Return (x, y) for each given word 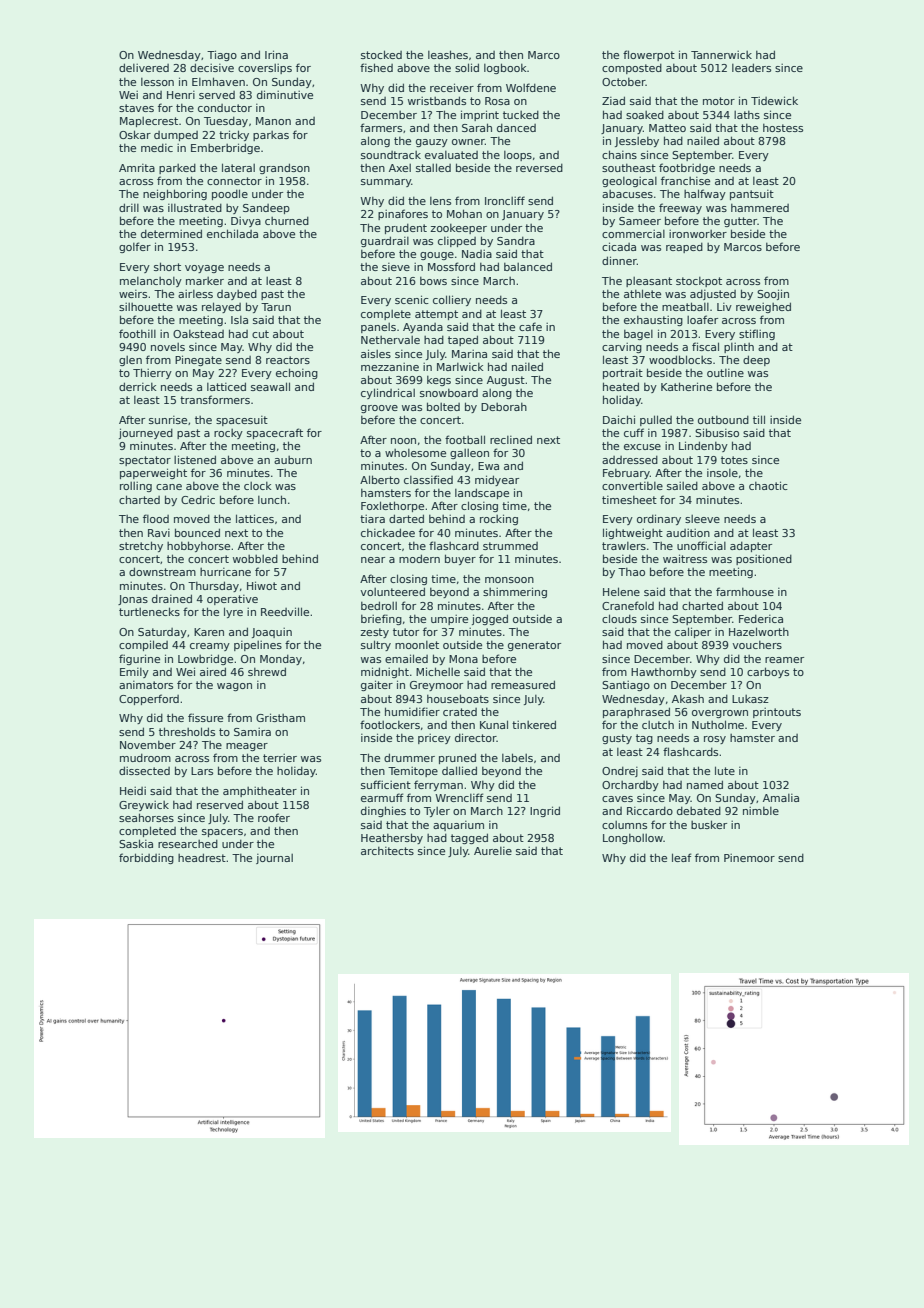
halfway (705, 194)
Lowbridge (205, 659)
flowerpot (649, 55)
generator (534, 646)
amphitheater (260, 792)
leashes (448, 54)
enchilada (232, 233)
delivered (144, 67)
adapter (751, 547)
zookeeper (458, 229)
